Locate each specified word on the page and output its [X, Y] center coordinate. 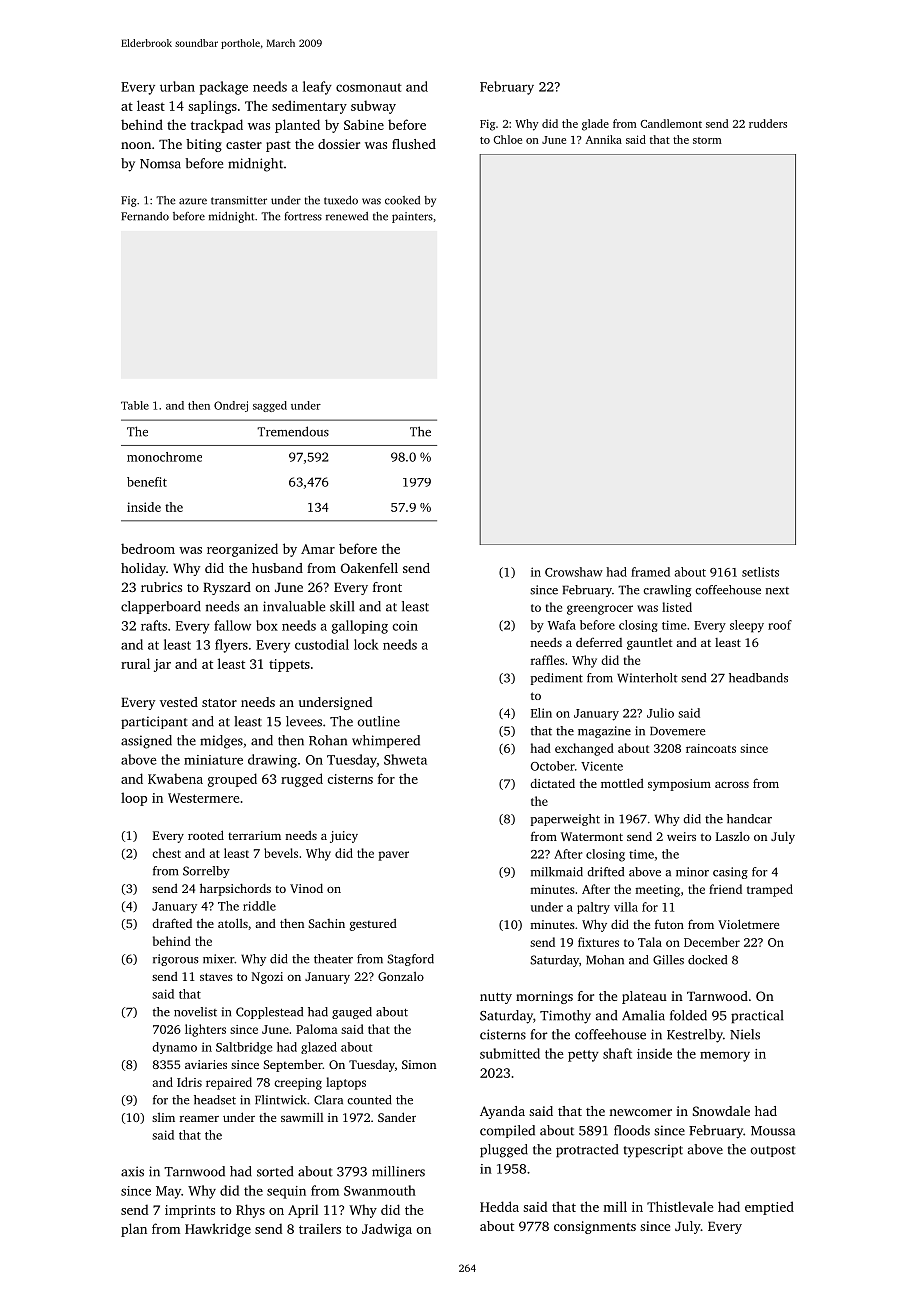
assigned [146, 742]
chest [166, 853]
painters [412, 217]
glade [595, 125]
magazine [604, 732]
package [224, 88]
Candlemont [671, 123]
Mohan [605, 960]
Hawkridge [218, 1230]
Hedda [499, 1206]
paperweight [565, 820]
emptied [769, 1208]
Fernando [145, 216]
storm [707, 140]
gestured [373, 924]
